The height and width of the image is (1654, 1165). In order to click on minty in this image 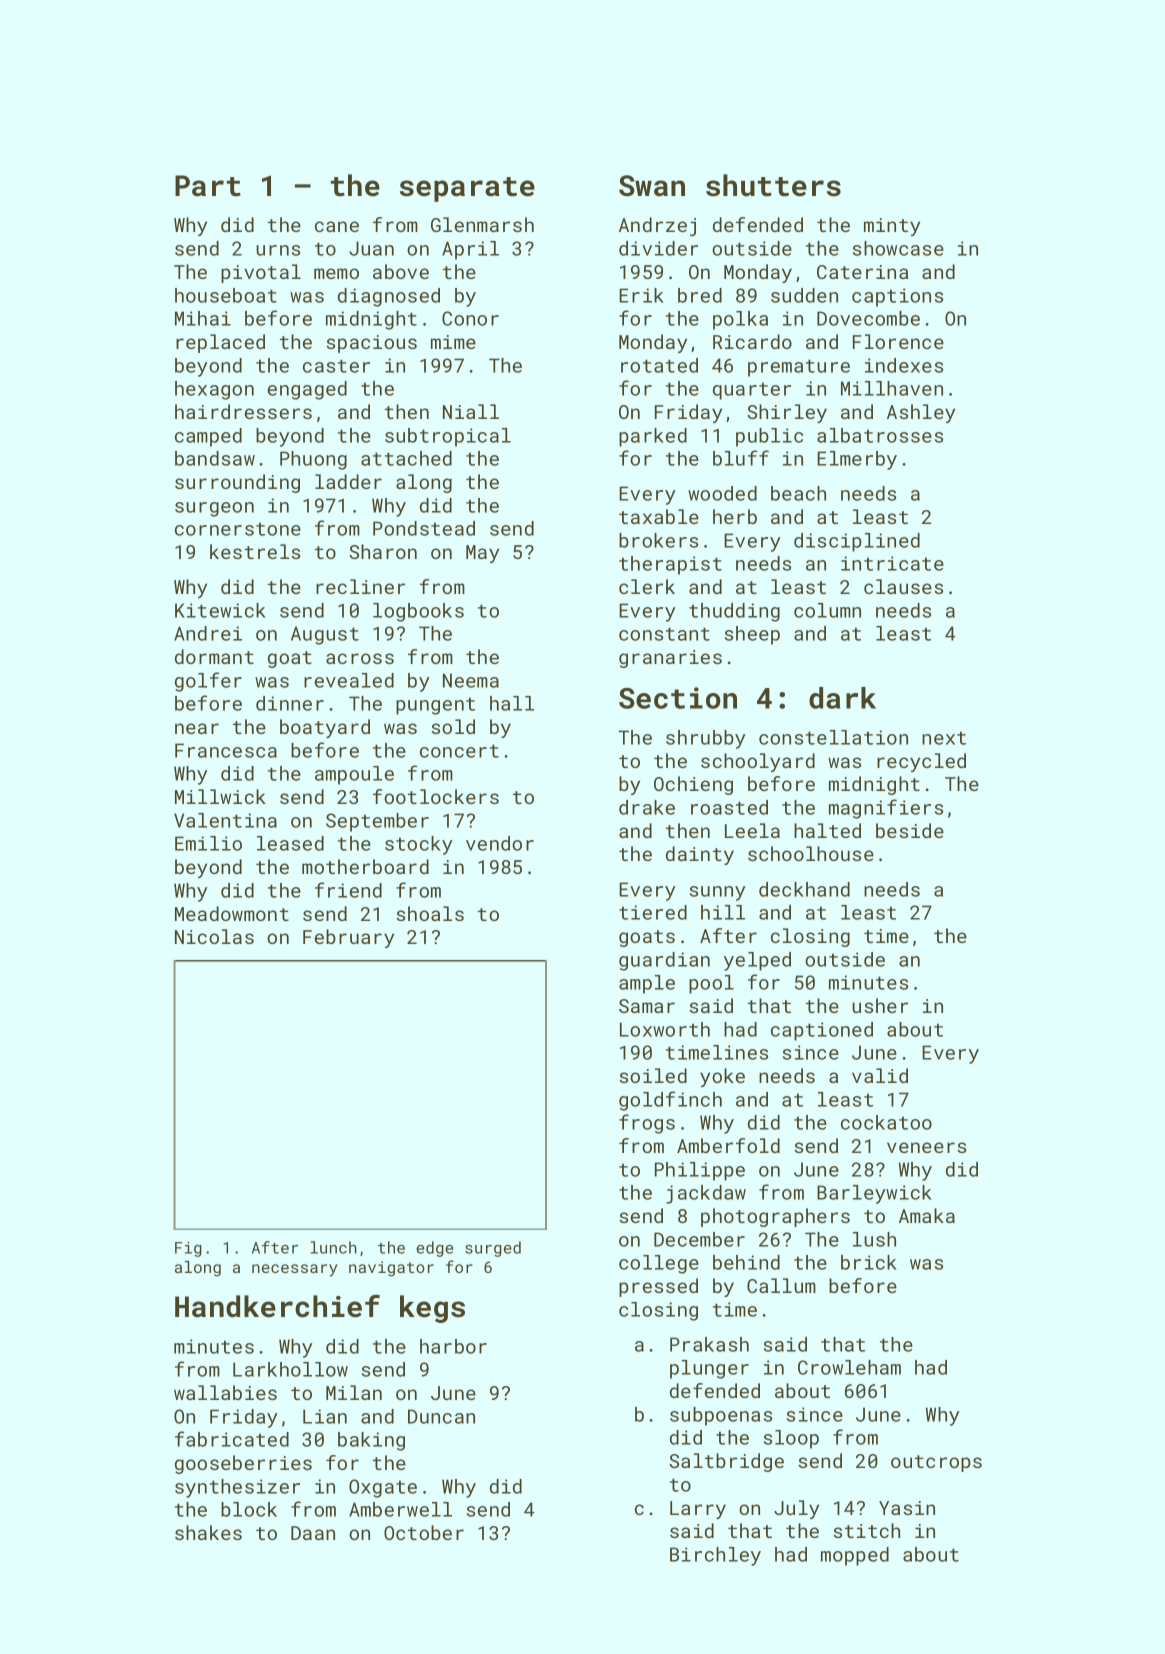, I will do `click(892, 227)`.
